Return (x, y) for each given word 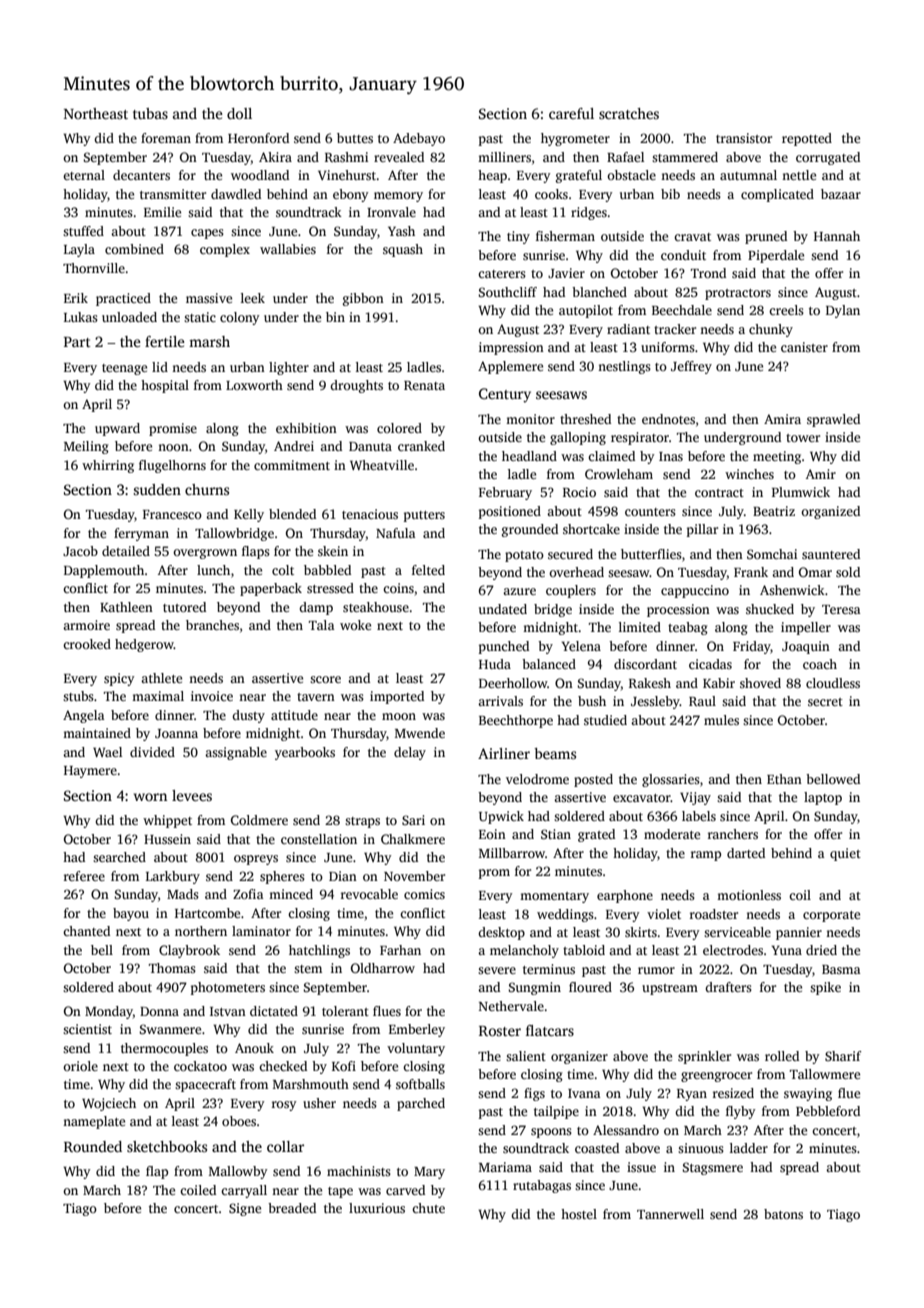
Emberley (417, 1030)
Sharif (843, 1056)
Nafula (396, 533)
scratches (629, 113)
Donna (159, 1011)
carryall (244, 1191)
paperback (271, 589)
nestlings (624, 367)
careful (571, 113)
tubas (150, 113)
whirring (108, 466)
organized (830, 512)
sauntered (831, 554)
